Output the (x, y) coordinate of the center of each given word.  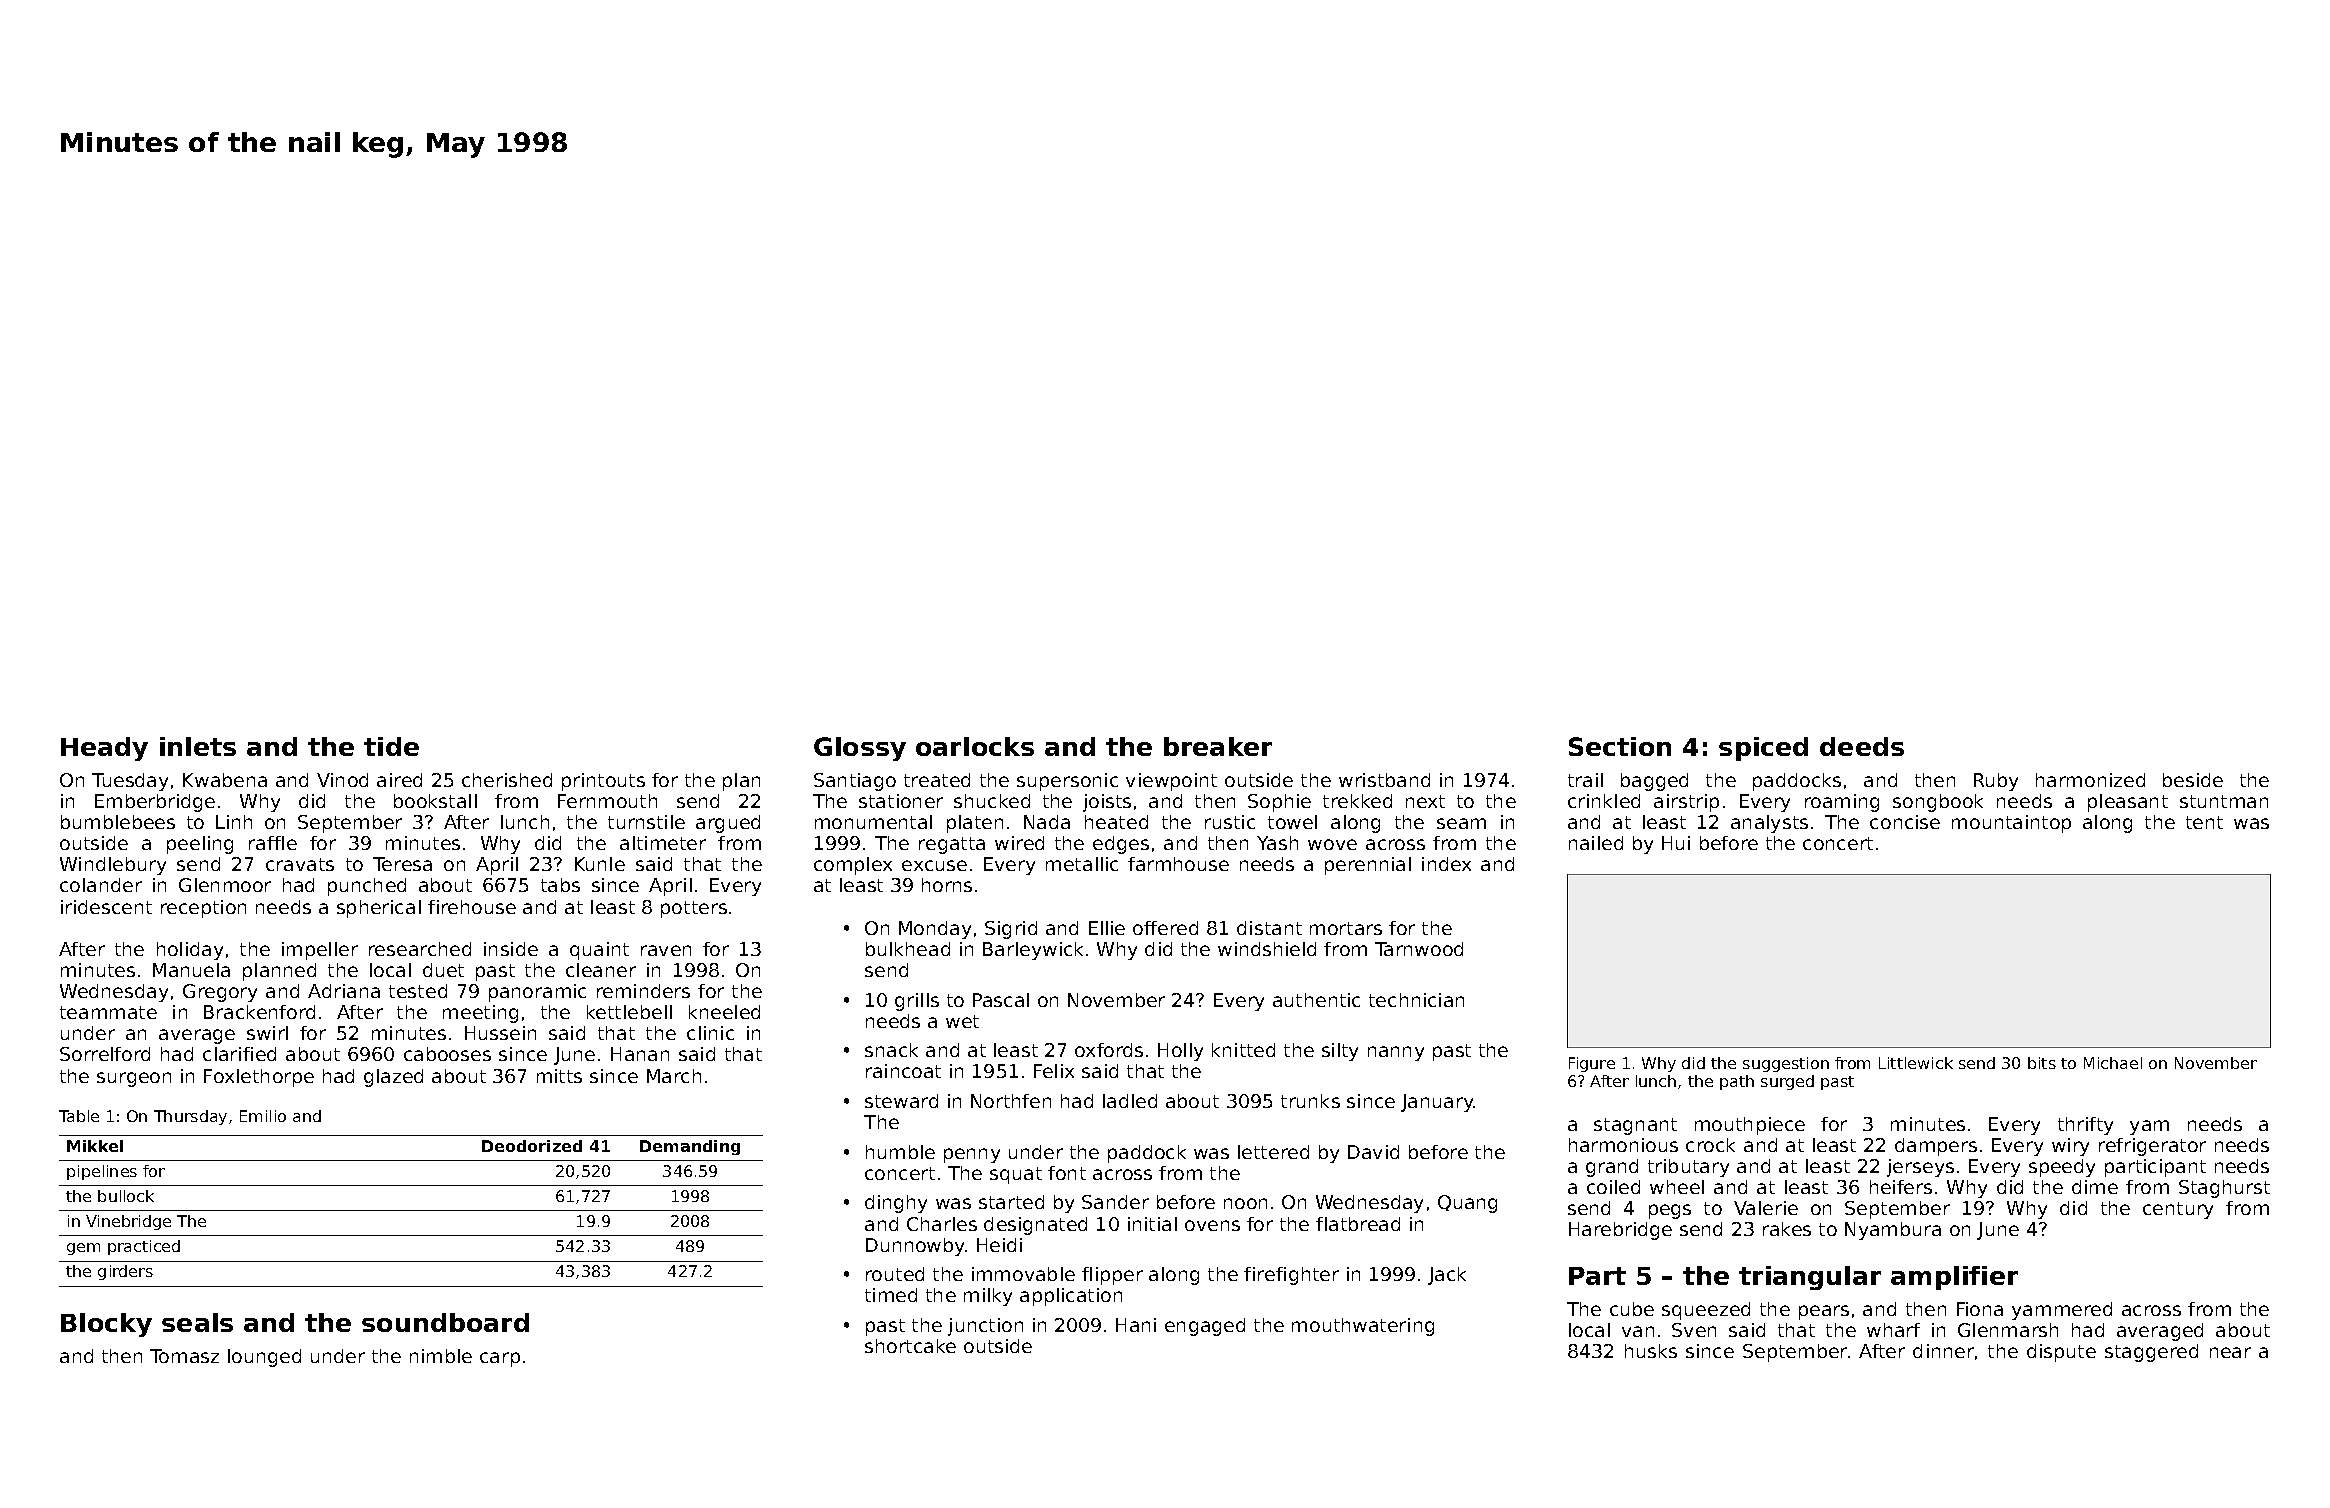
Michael (2113, 1063)
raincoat (903, 1071)
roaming (1842, 803)
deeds (1862, 746)
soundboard (445, 1322)
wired (1019, 843)
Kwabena (225, 780)
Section (1620, 746)
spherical (379, 909)
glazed (393, 1078)
